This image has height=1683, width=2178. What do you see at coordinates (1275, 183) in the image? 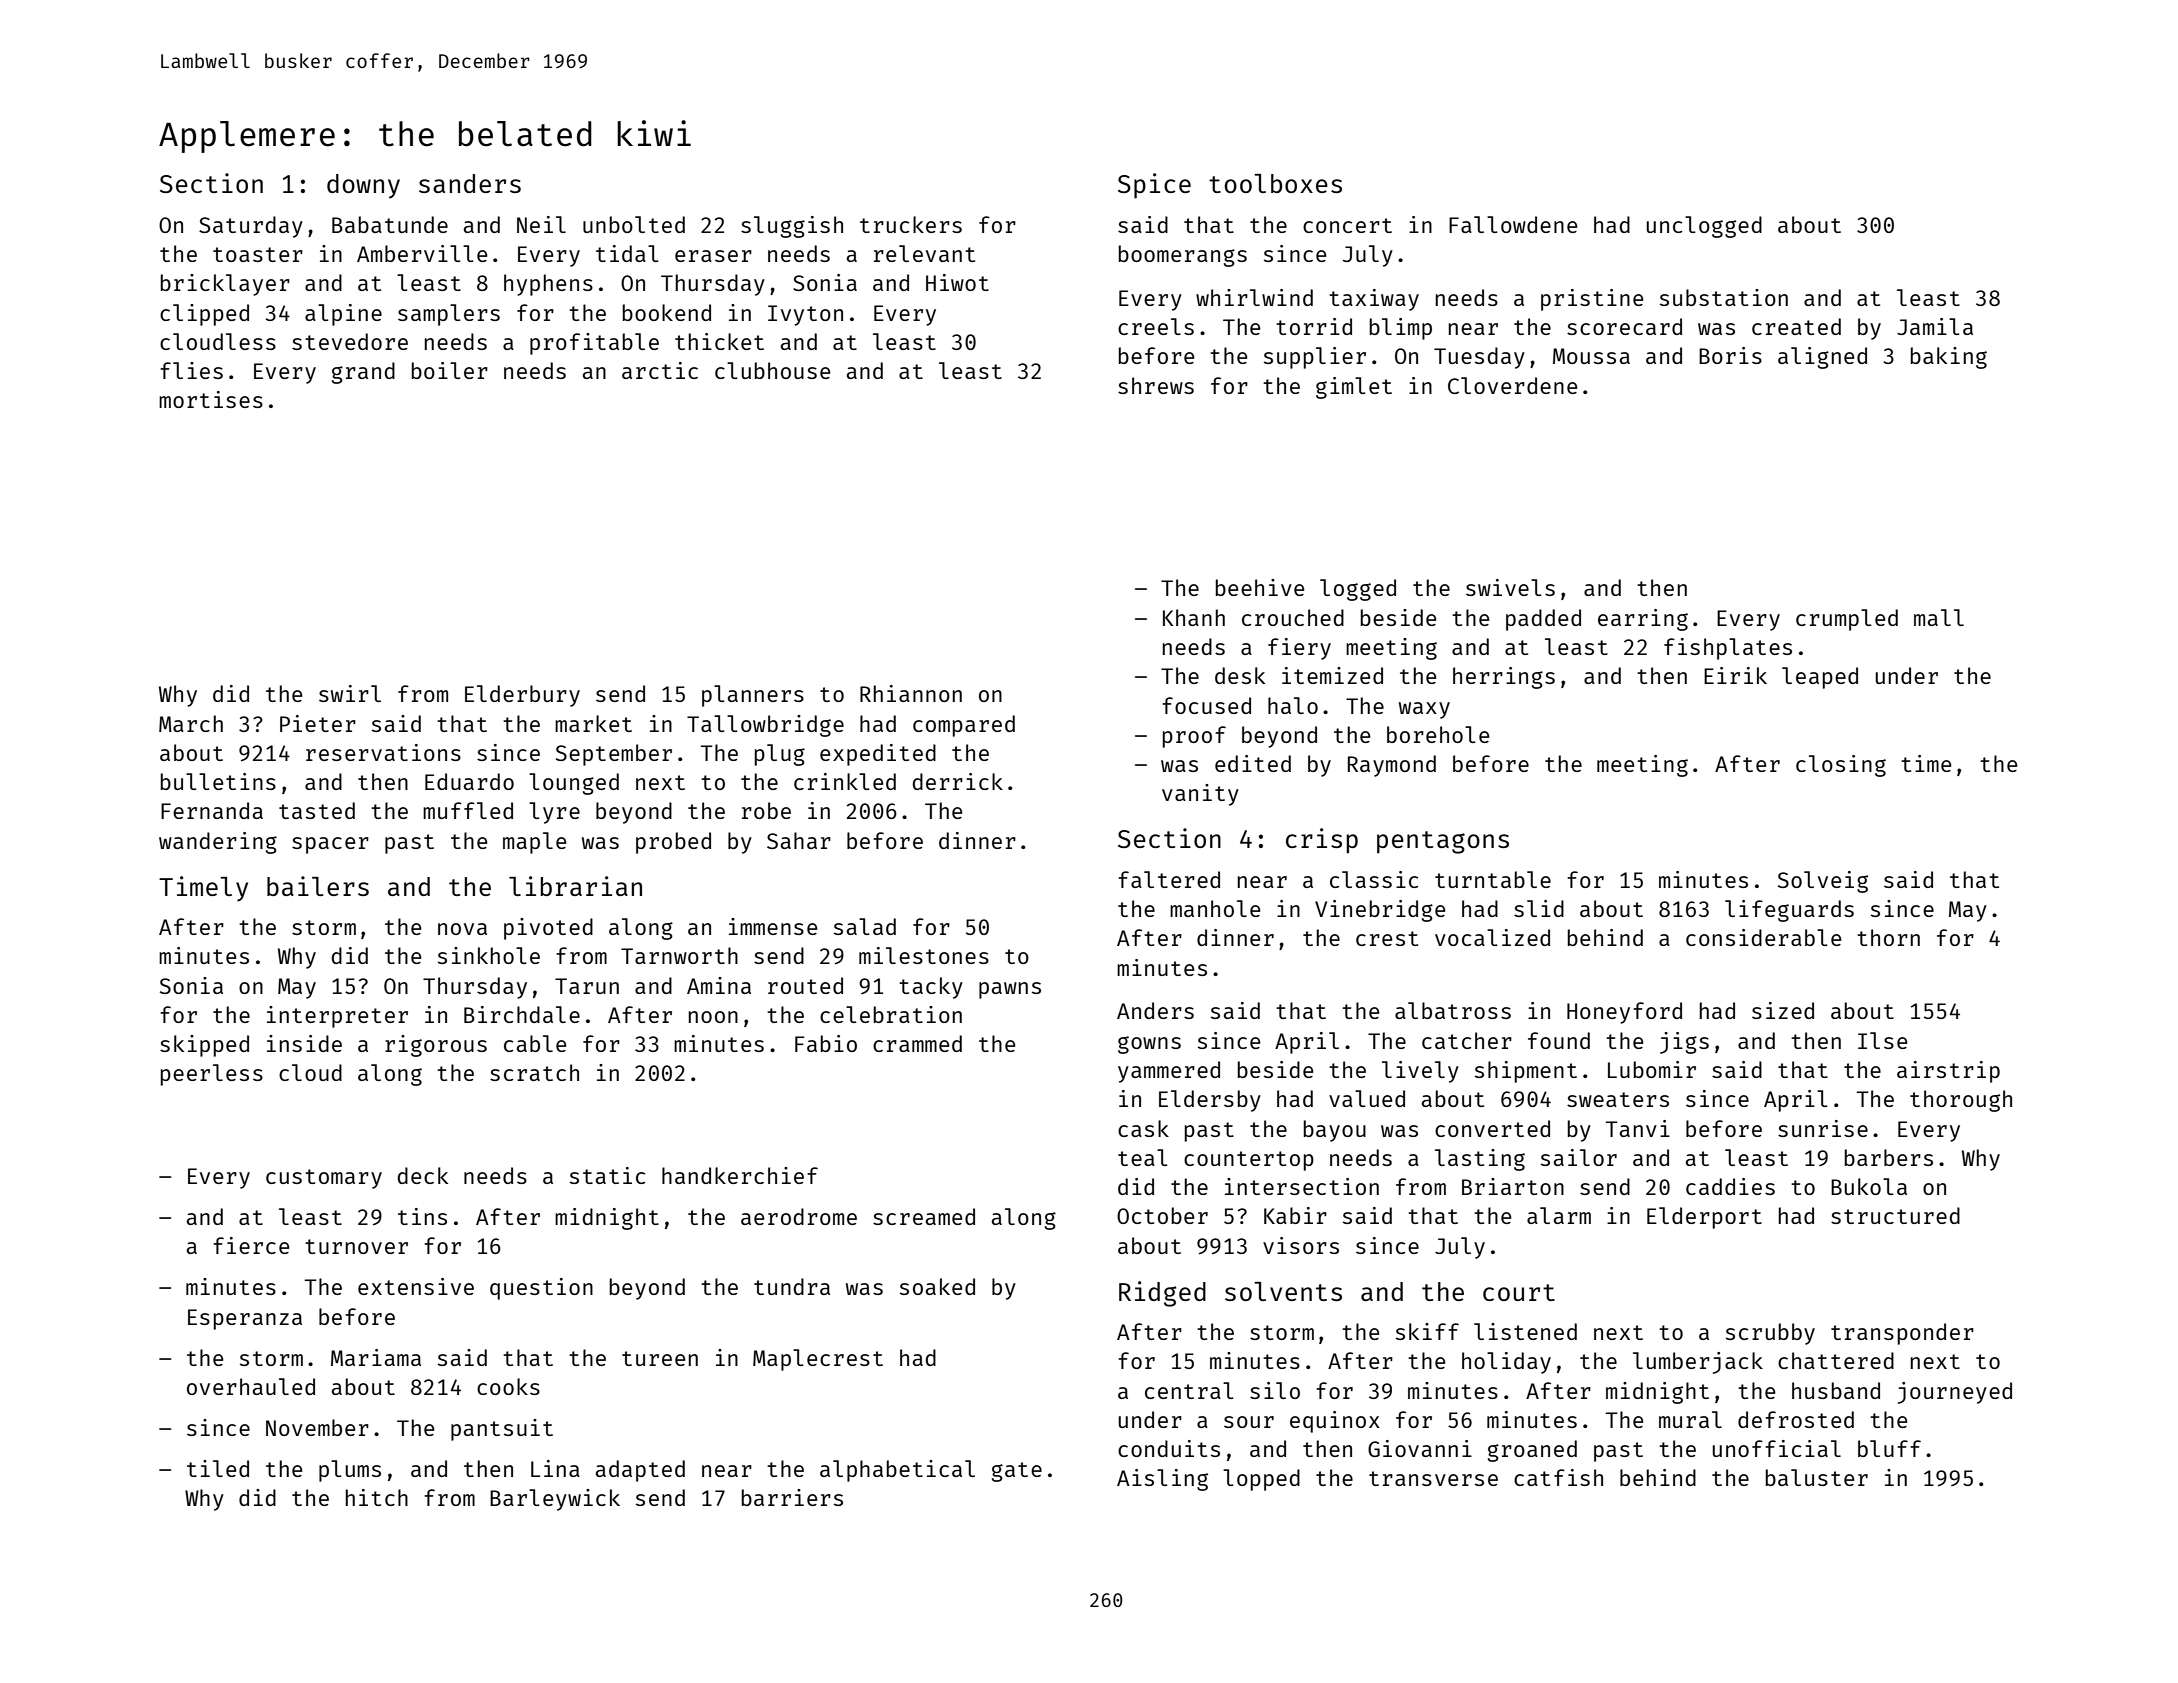
I see `toolboxes` at bounding box center [1275, 183].
